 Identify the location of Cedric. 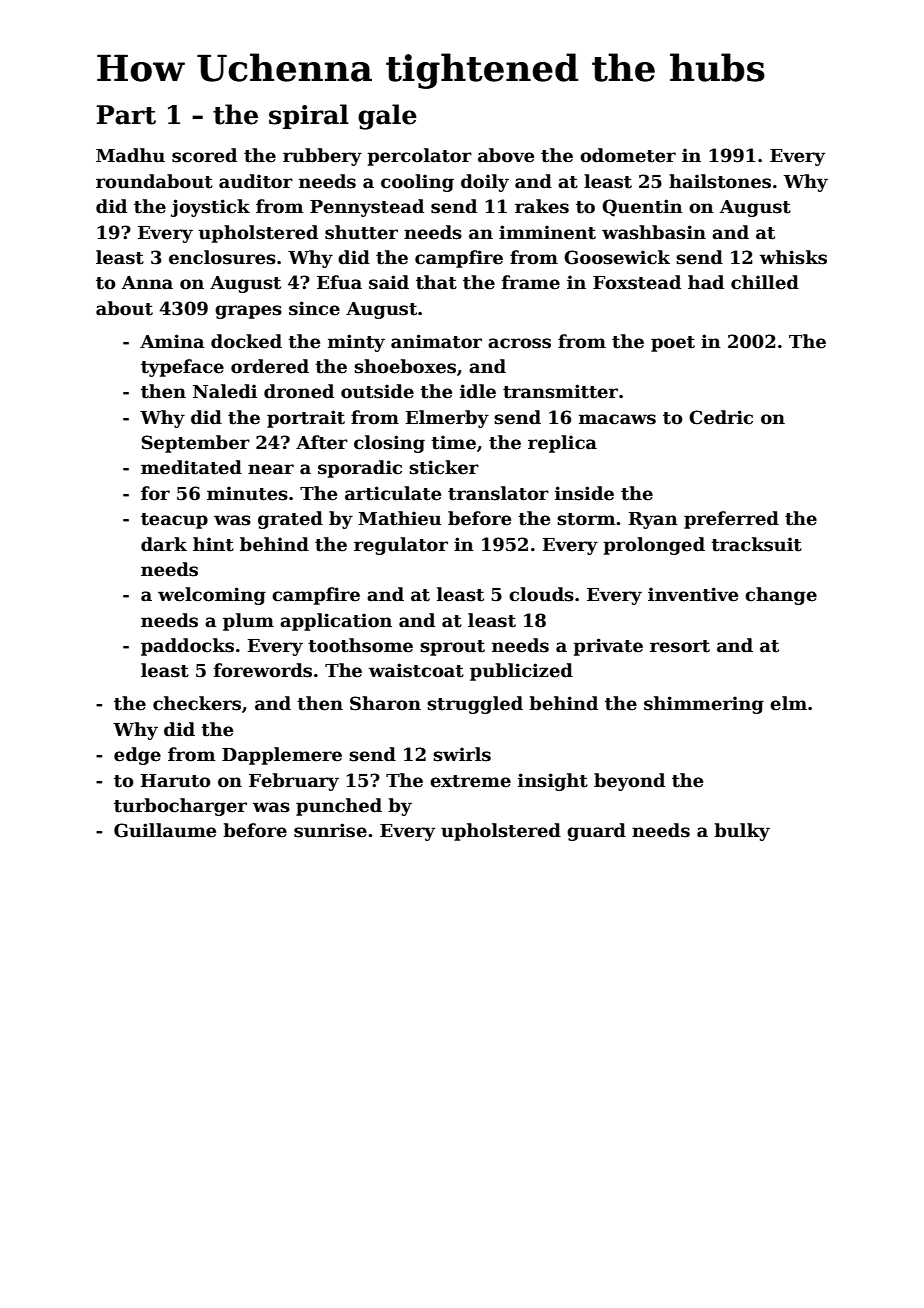
(721, 417).
